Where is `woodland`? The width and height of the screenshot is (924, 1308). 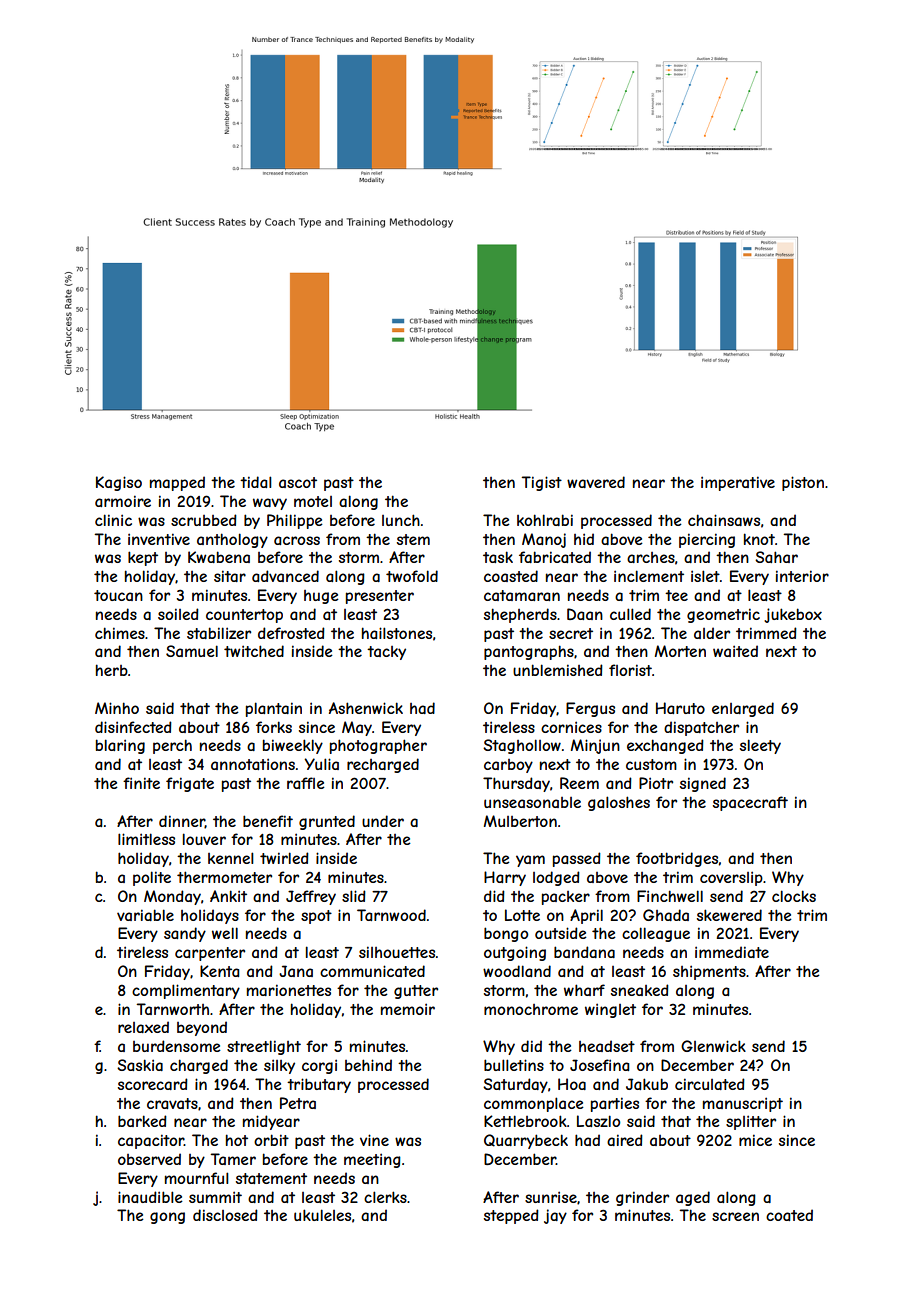
woodland is located at coordinates (517, 971).
